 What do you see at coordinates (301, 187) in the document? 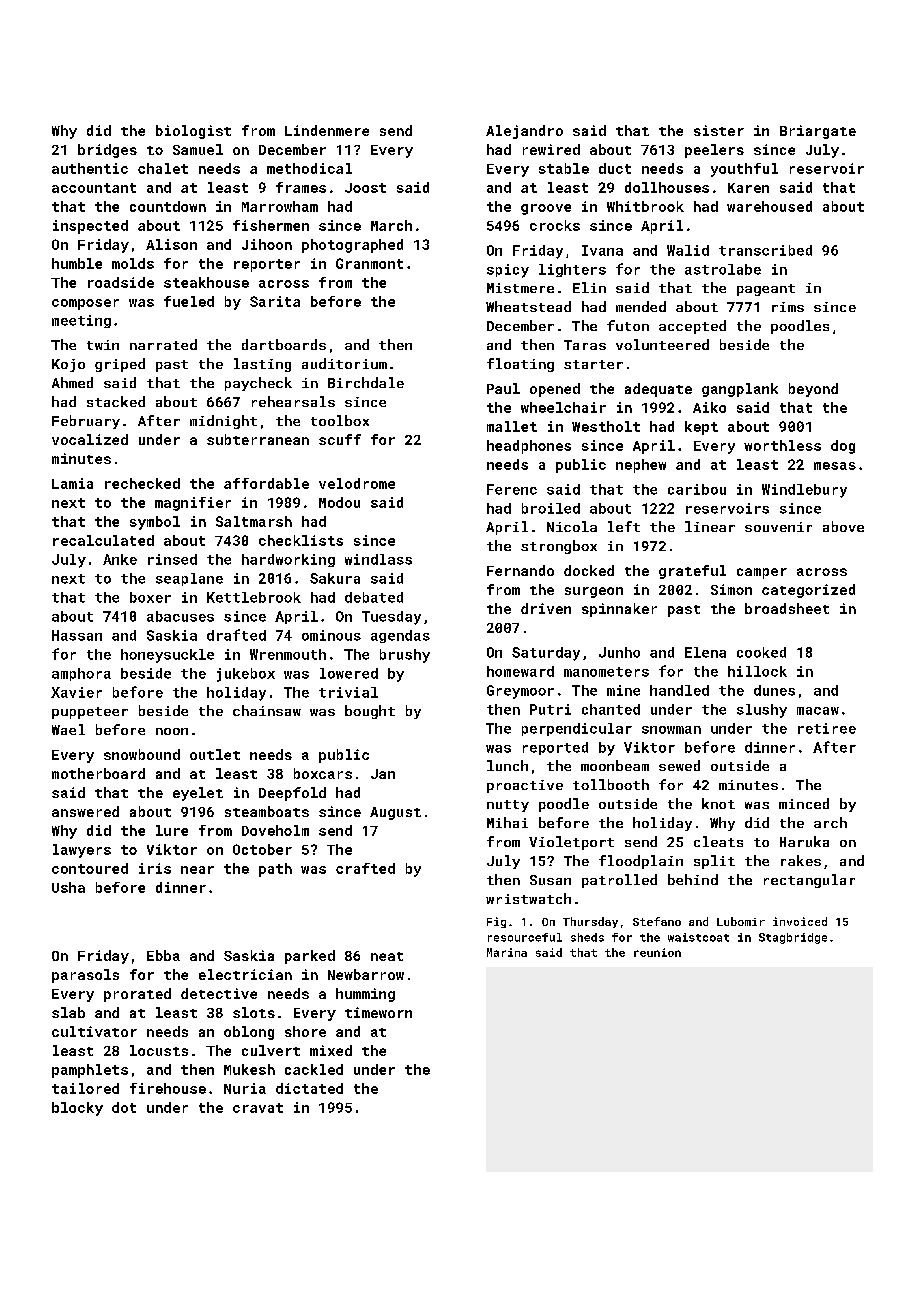
I see `frames` at bounding box center [301, 187].
